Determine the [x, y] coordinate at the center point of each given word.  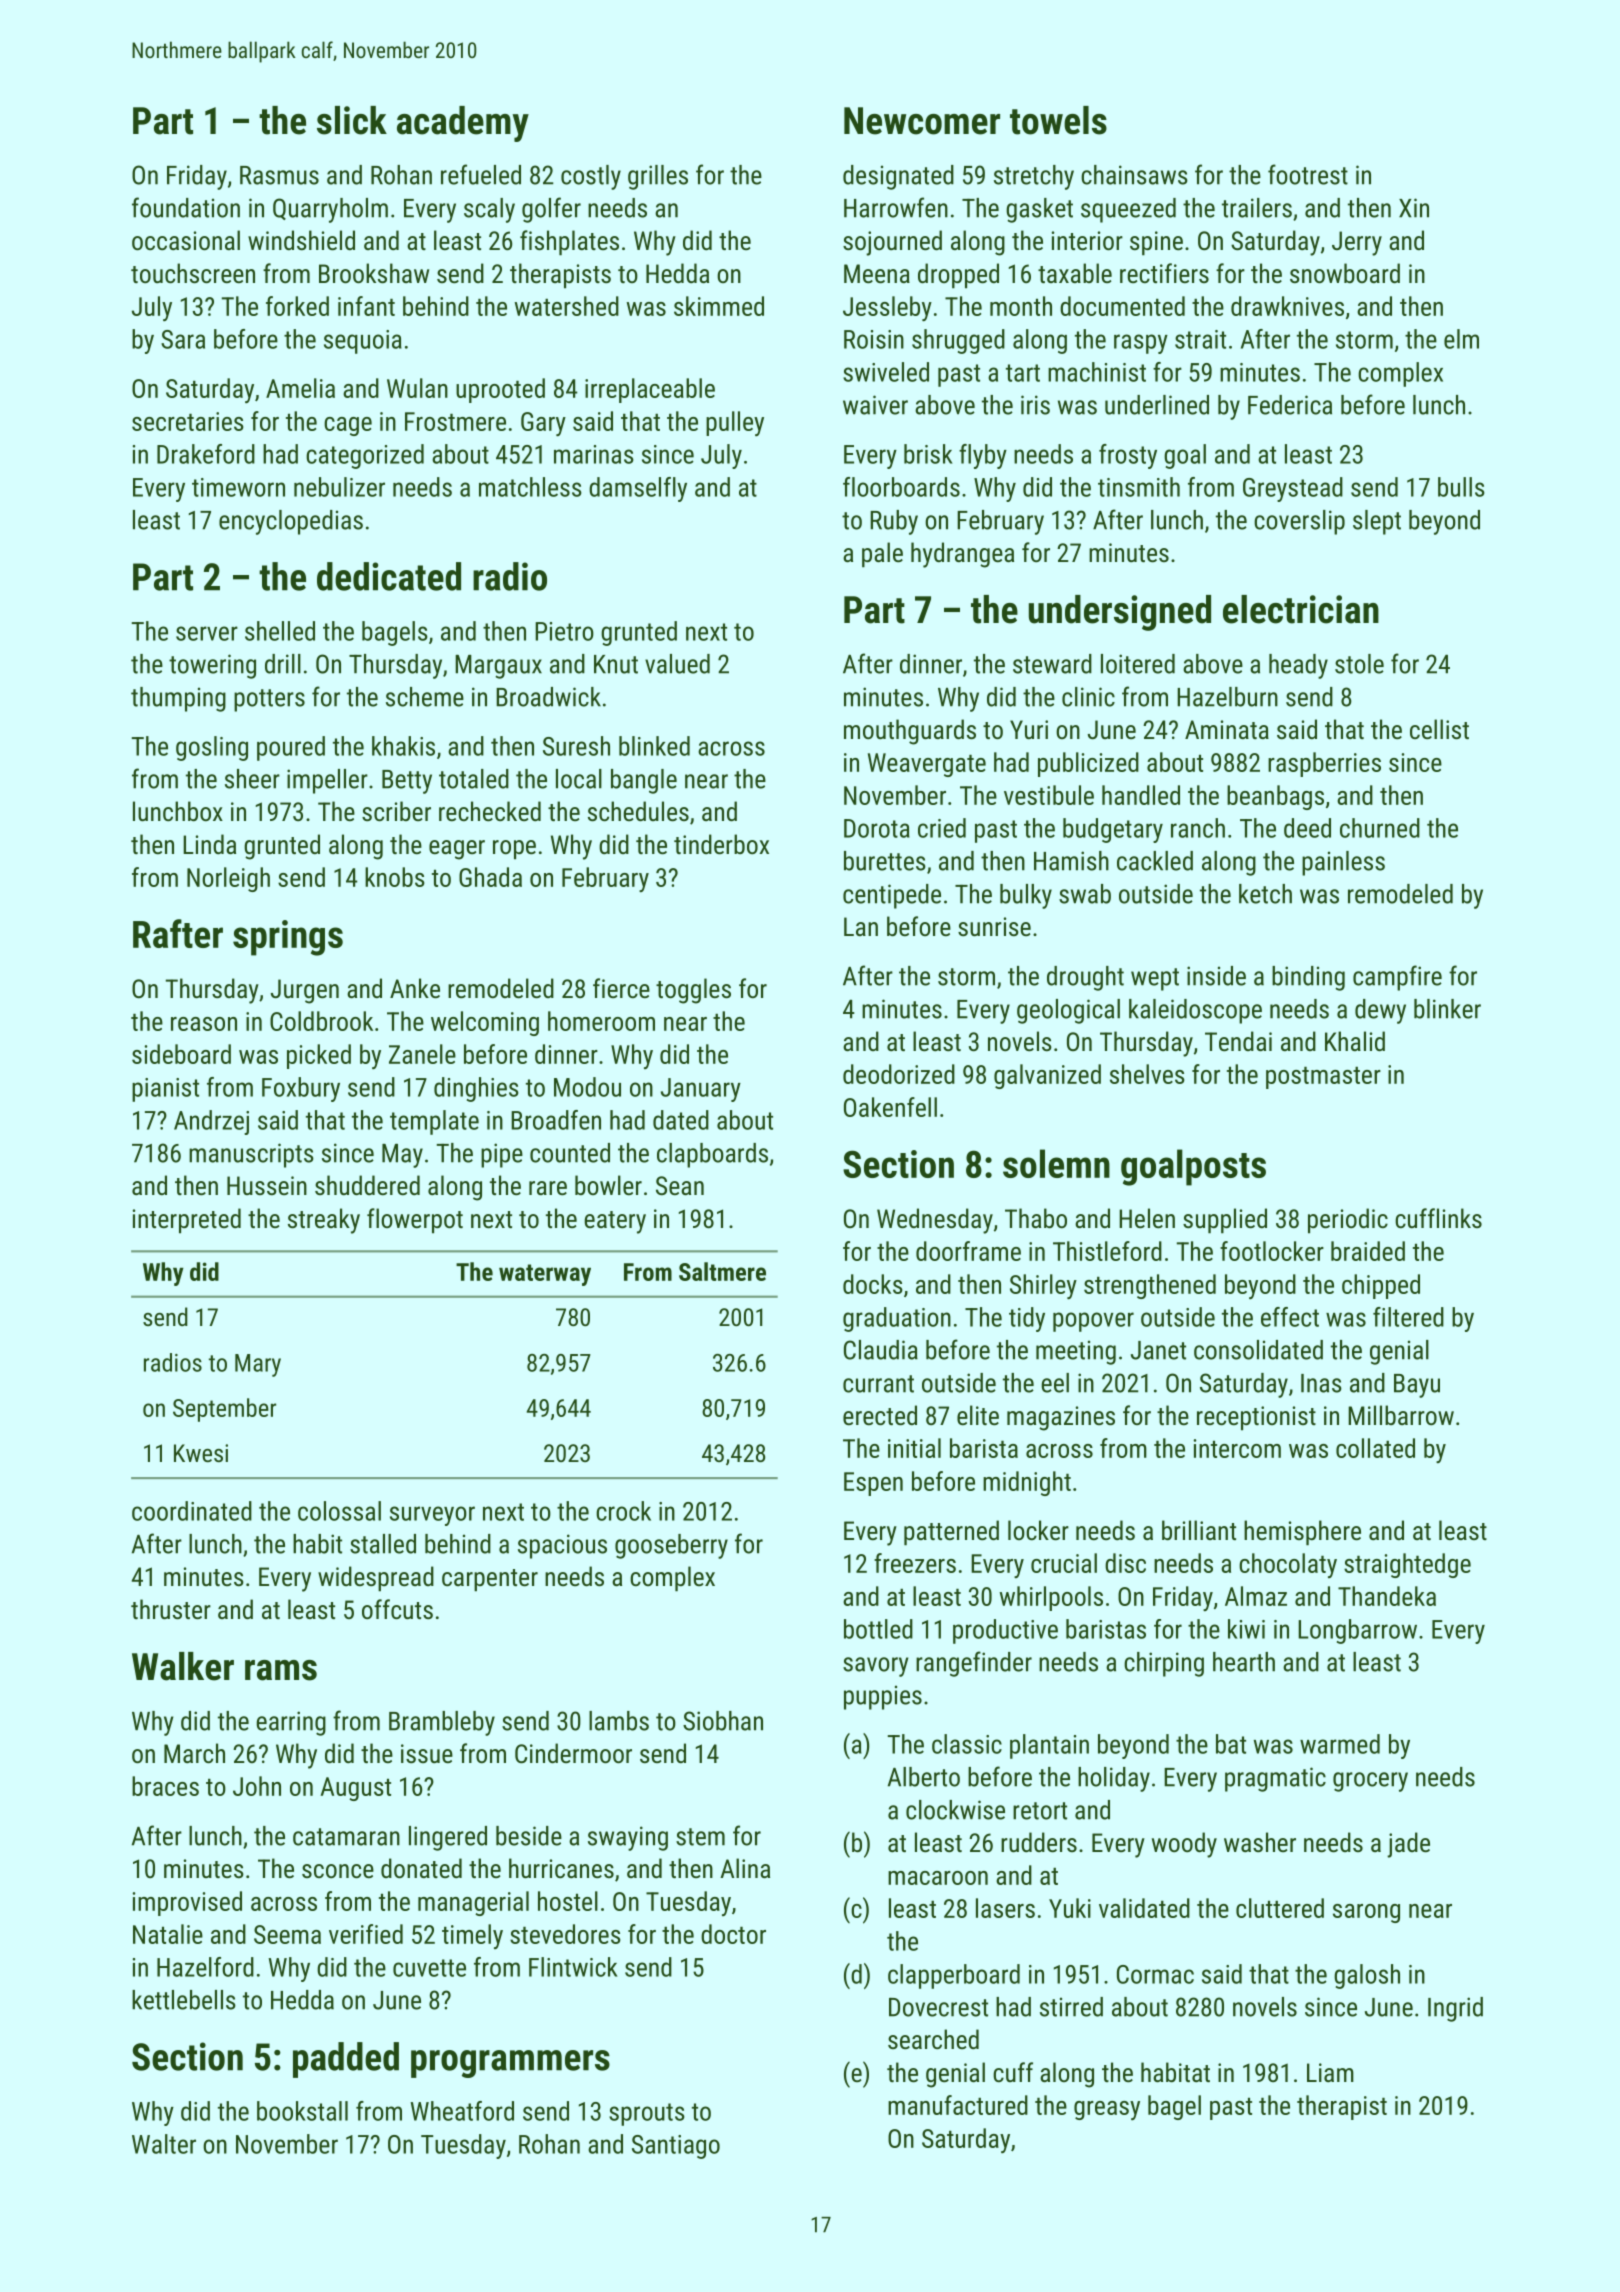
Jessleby [887, 308]
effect [1290, 1317]
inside [1216, 976]
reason [204, 1024]
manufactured [958, 2105]
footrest [1308, 174]
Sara [183, 339]
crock [623, 1511]
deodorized [899, 1074]
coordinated [192, 1511]
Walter [164, 2144]
